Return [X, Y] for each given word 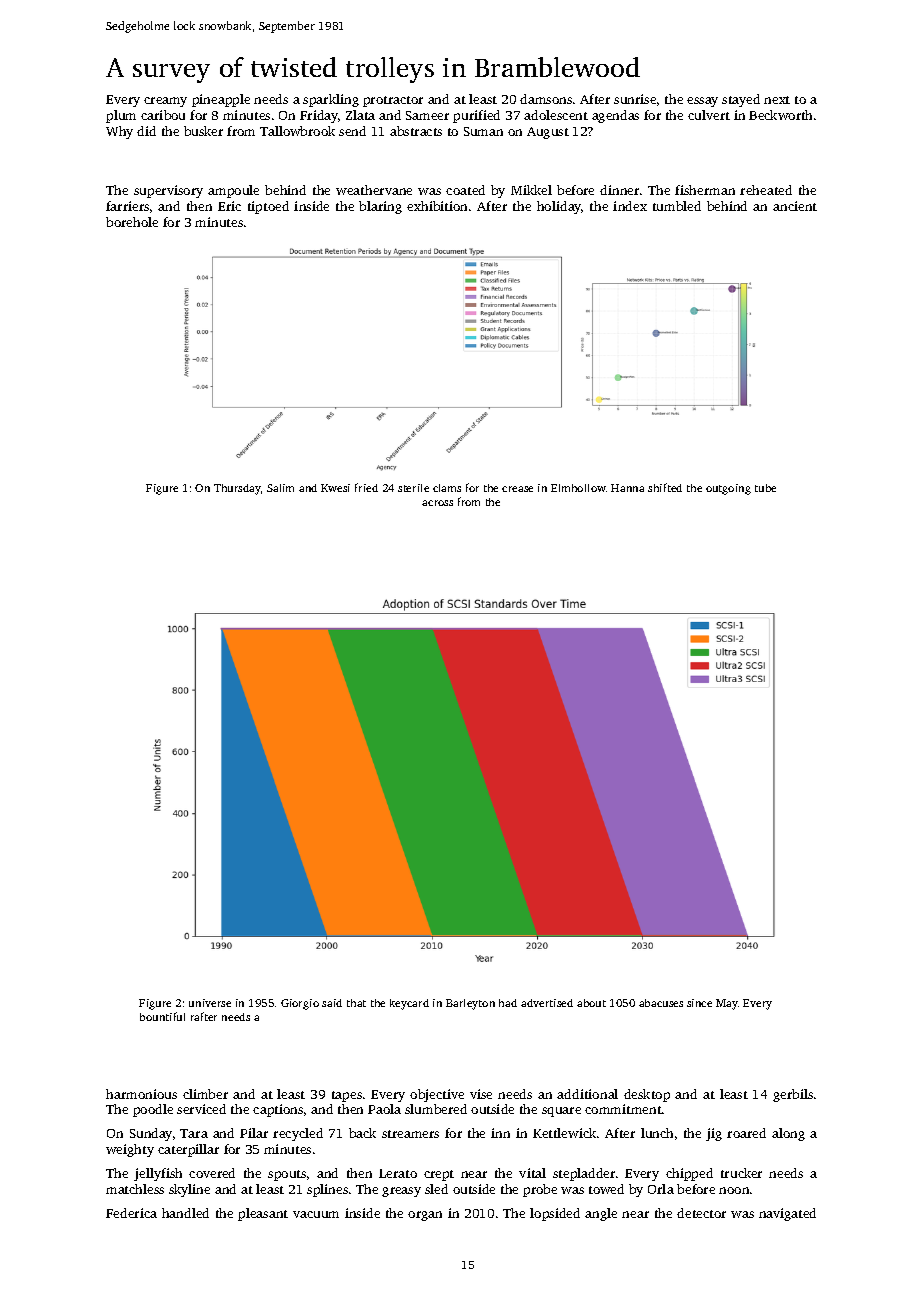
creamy [165, 102]
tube [765, 488]
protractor [393, 101]
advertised [547, 1003]
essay [702, 102]
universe [210, 1003]
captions [278, 1110]
